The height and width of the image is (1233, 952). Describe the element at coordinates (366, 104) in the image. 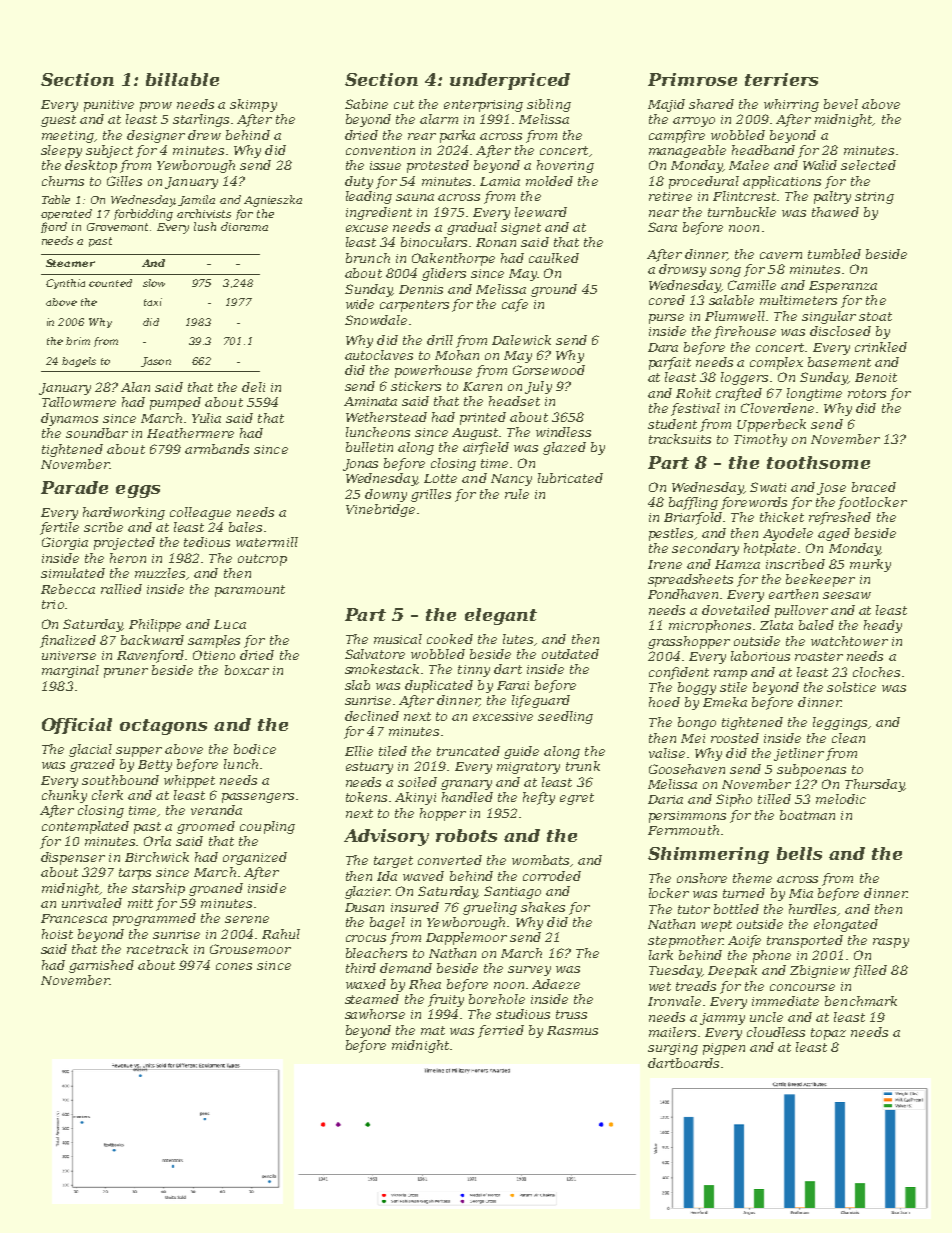

I see `Sabine` at that location.
